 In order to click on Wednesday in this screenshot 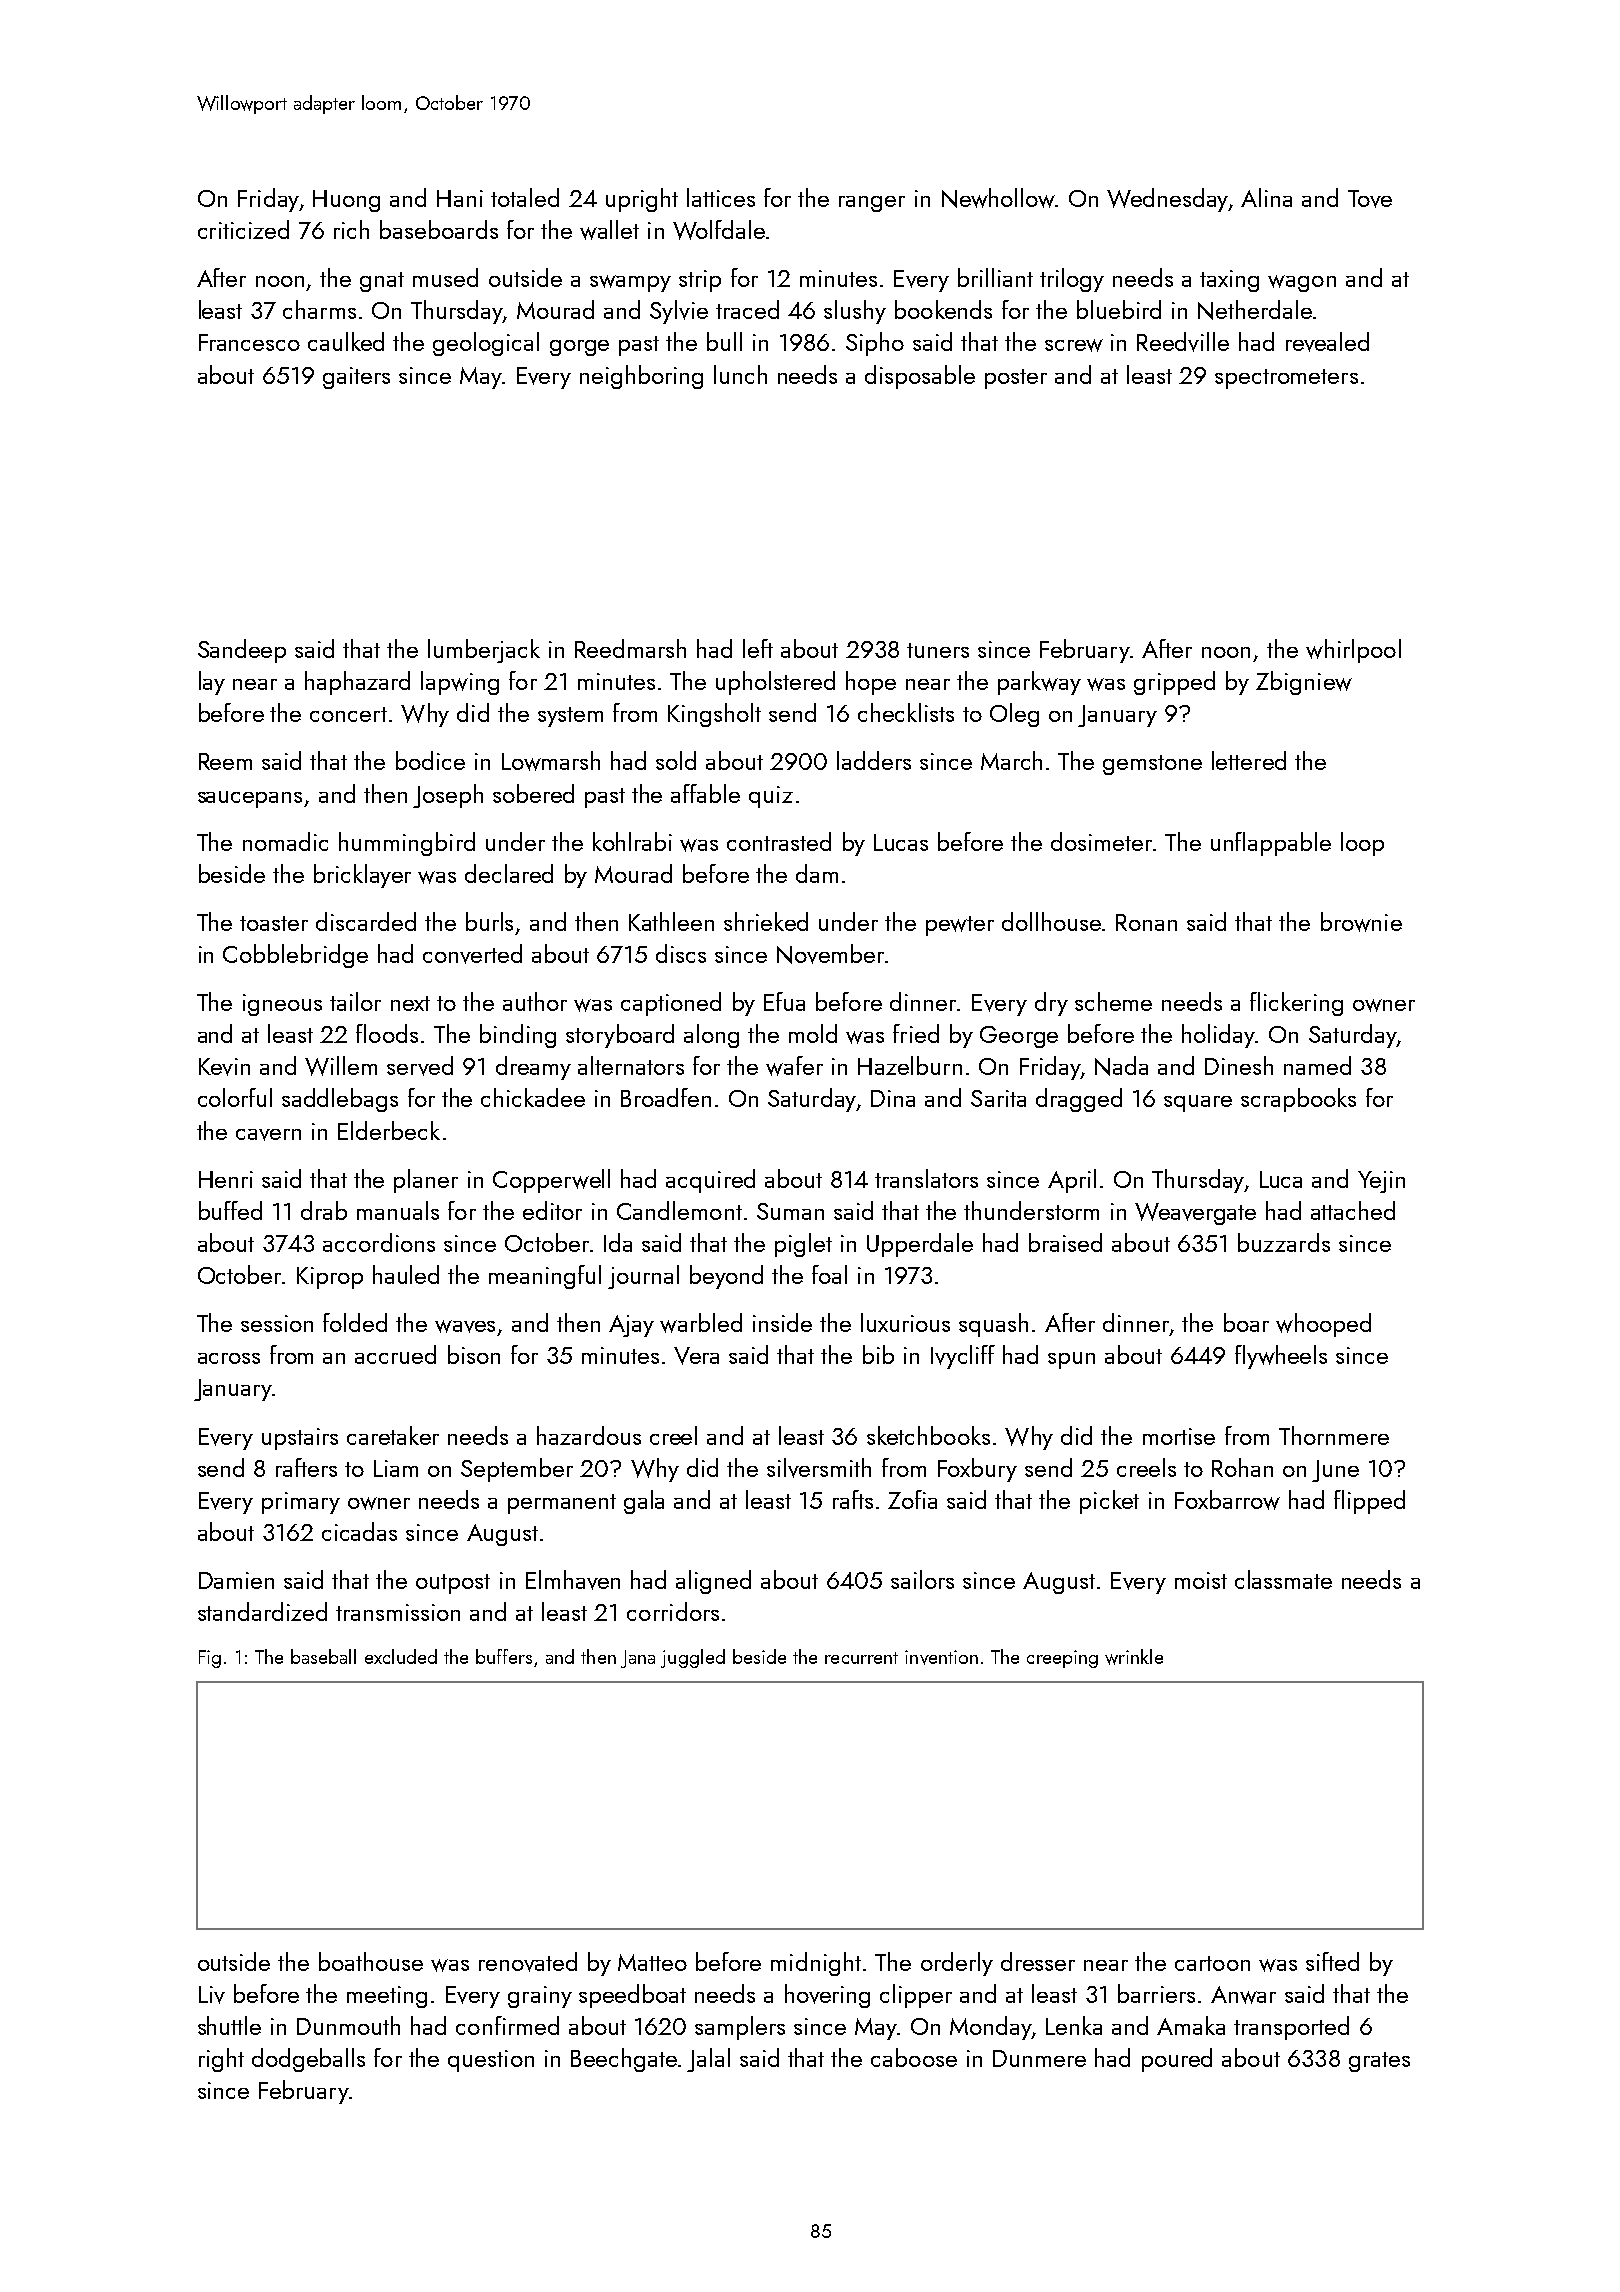, I will do `click(1167, 200)`.
